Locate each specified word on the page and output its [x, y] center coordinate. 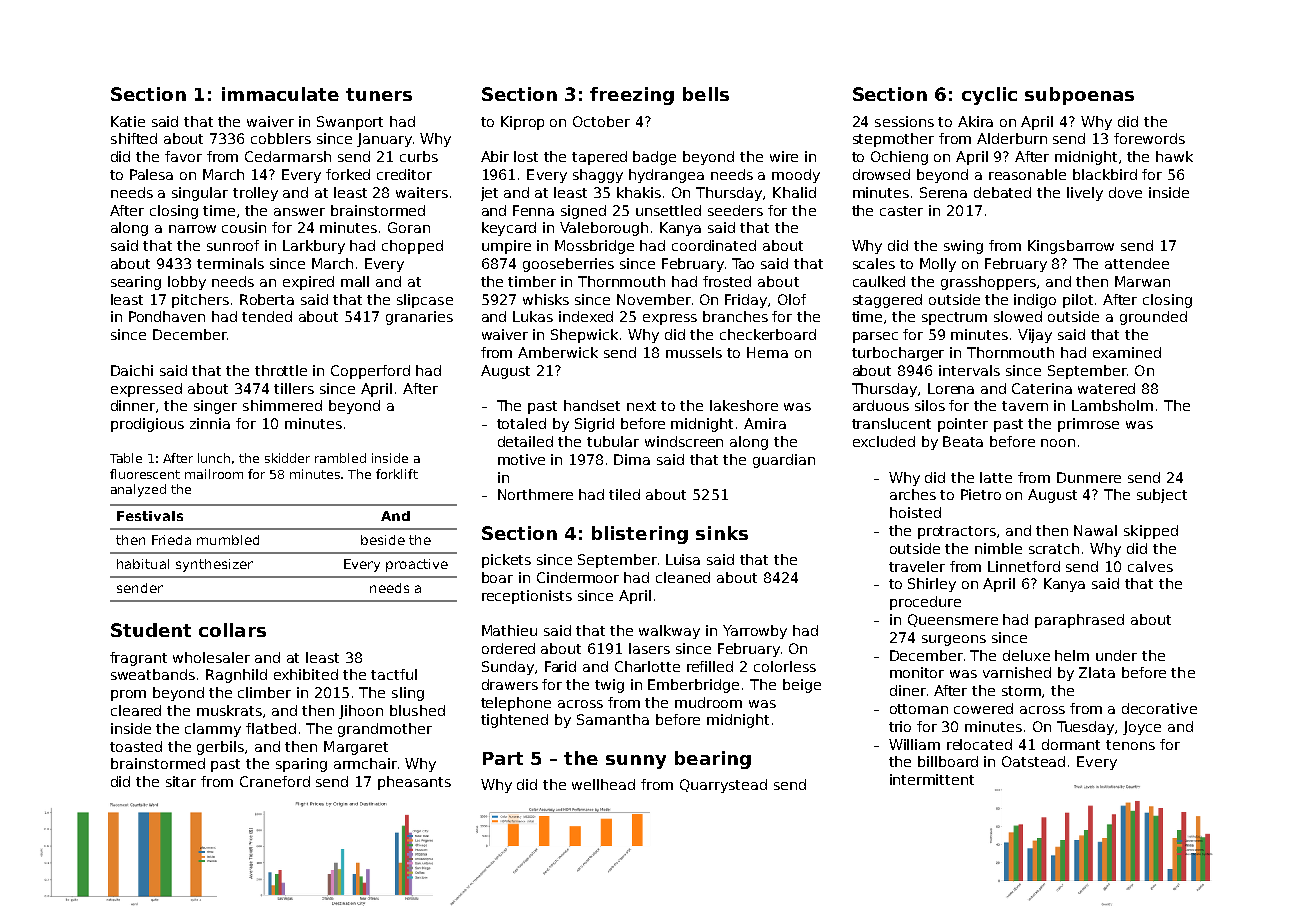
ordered [508, 648]
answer [299, 212]
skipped [1151, 532]
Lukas [533, 316]
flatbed [271, 728]
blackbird [1105, 174]
